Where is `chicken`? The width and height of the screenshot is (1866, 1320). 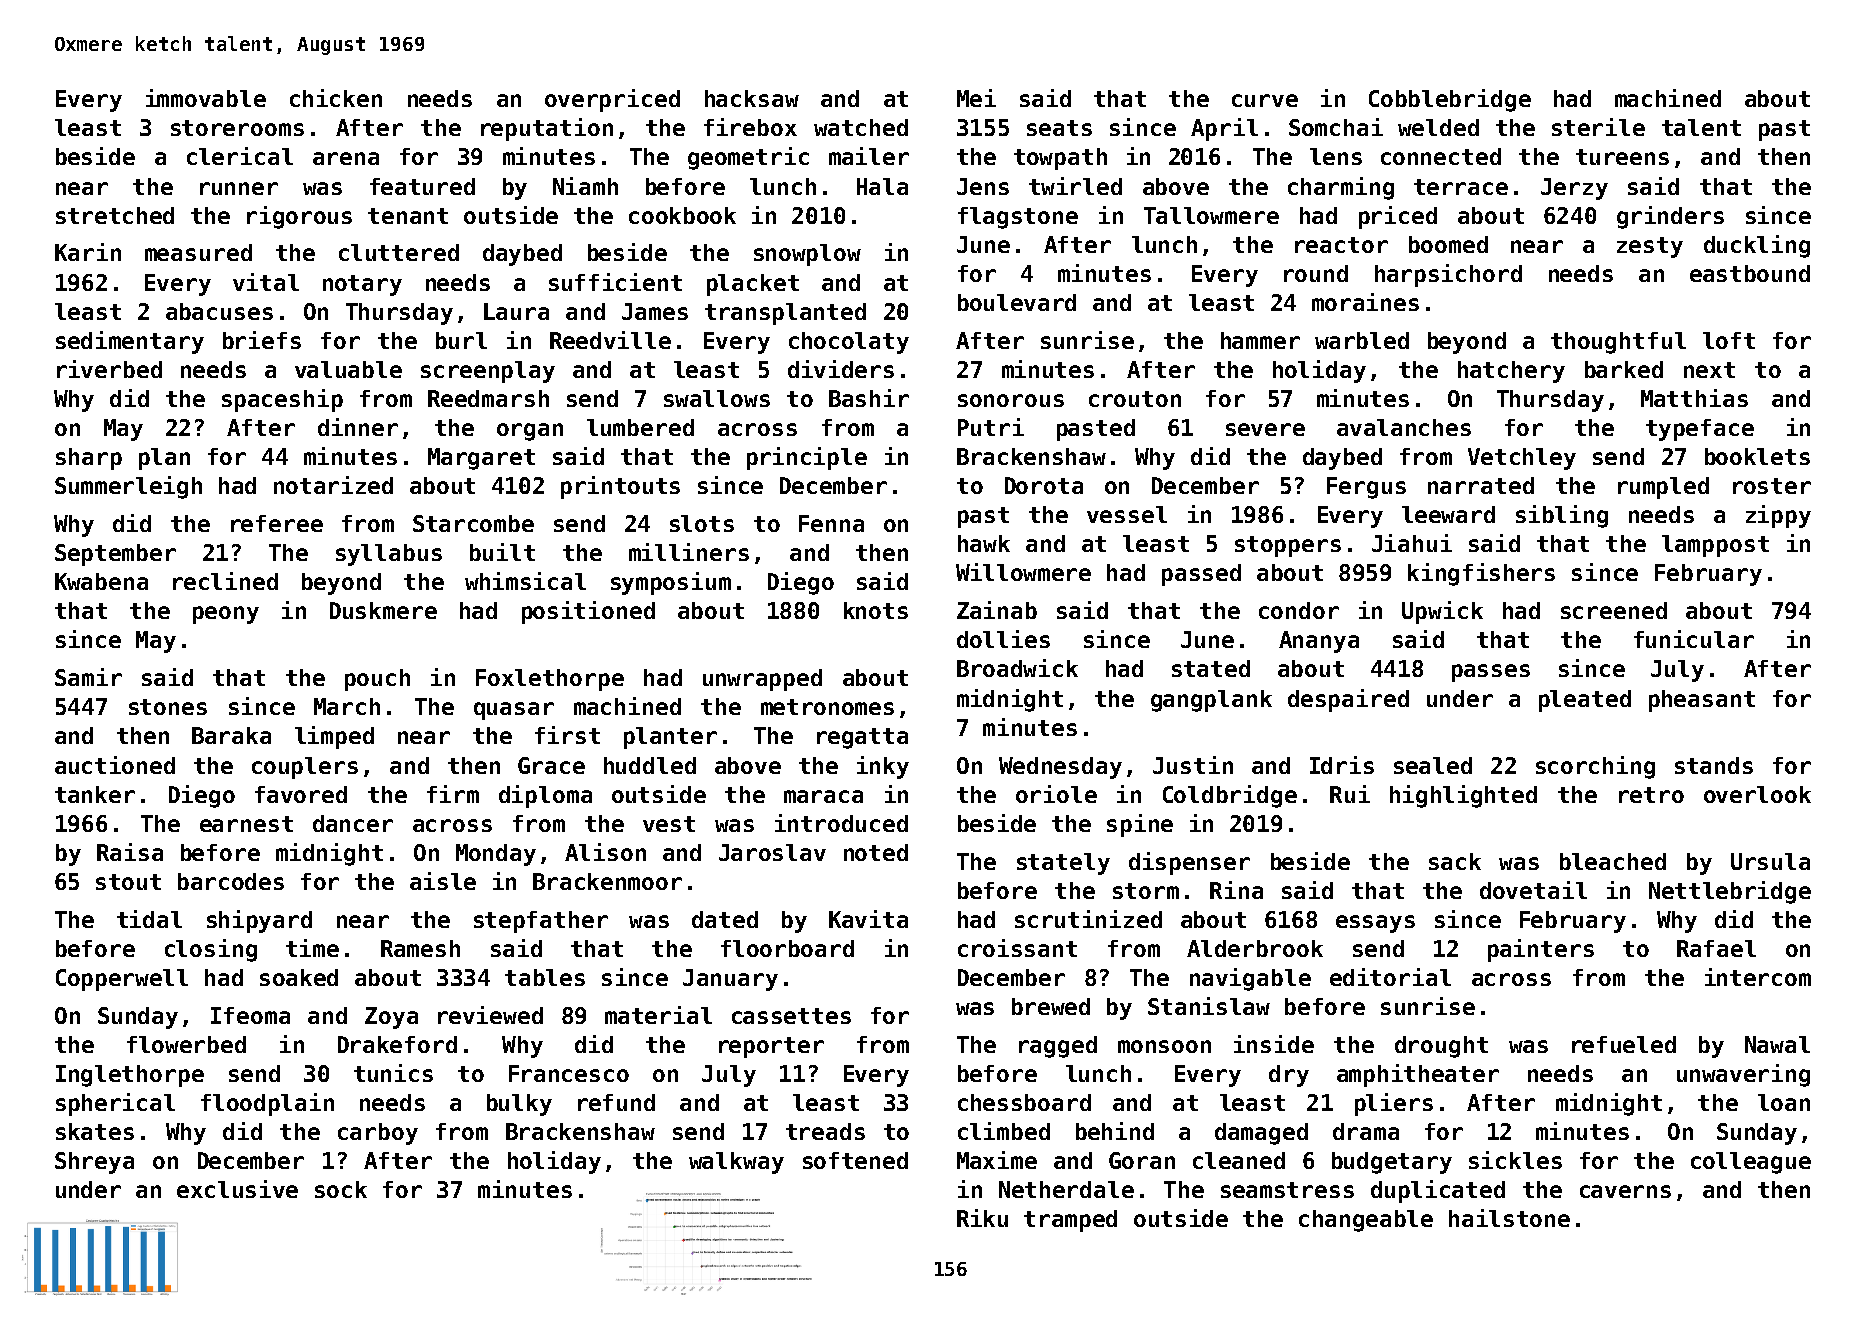
chicken is located at coordinates (336, 98).
